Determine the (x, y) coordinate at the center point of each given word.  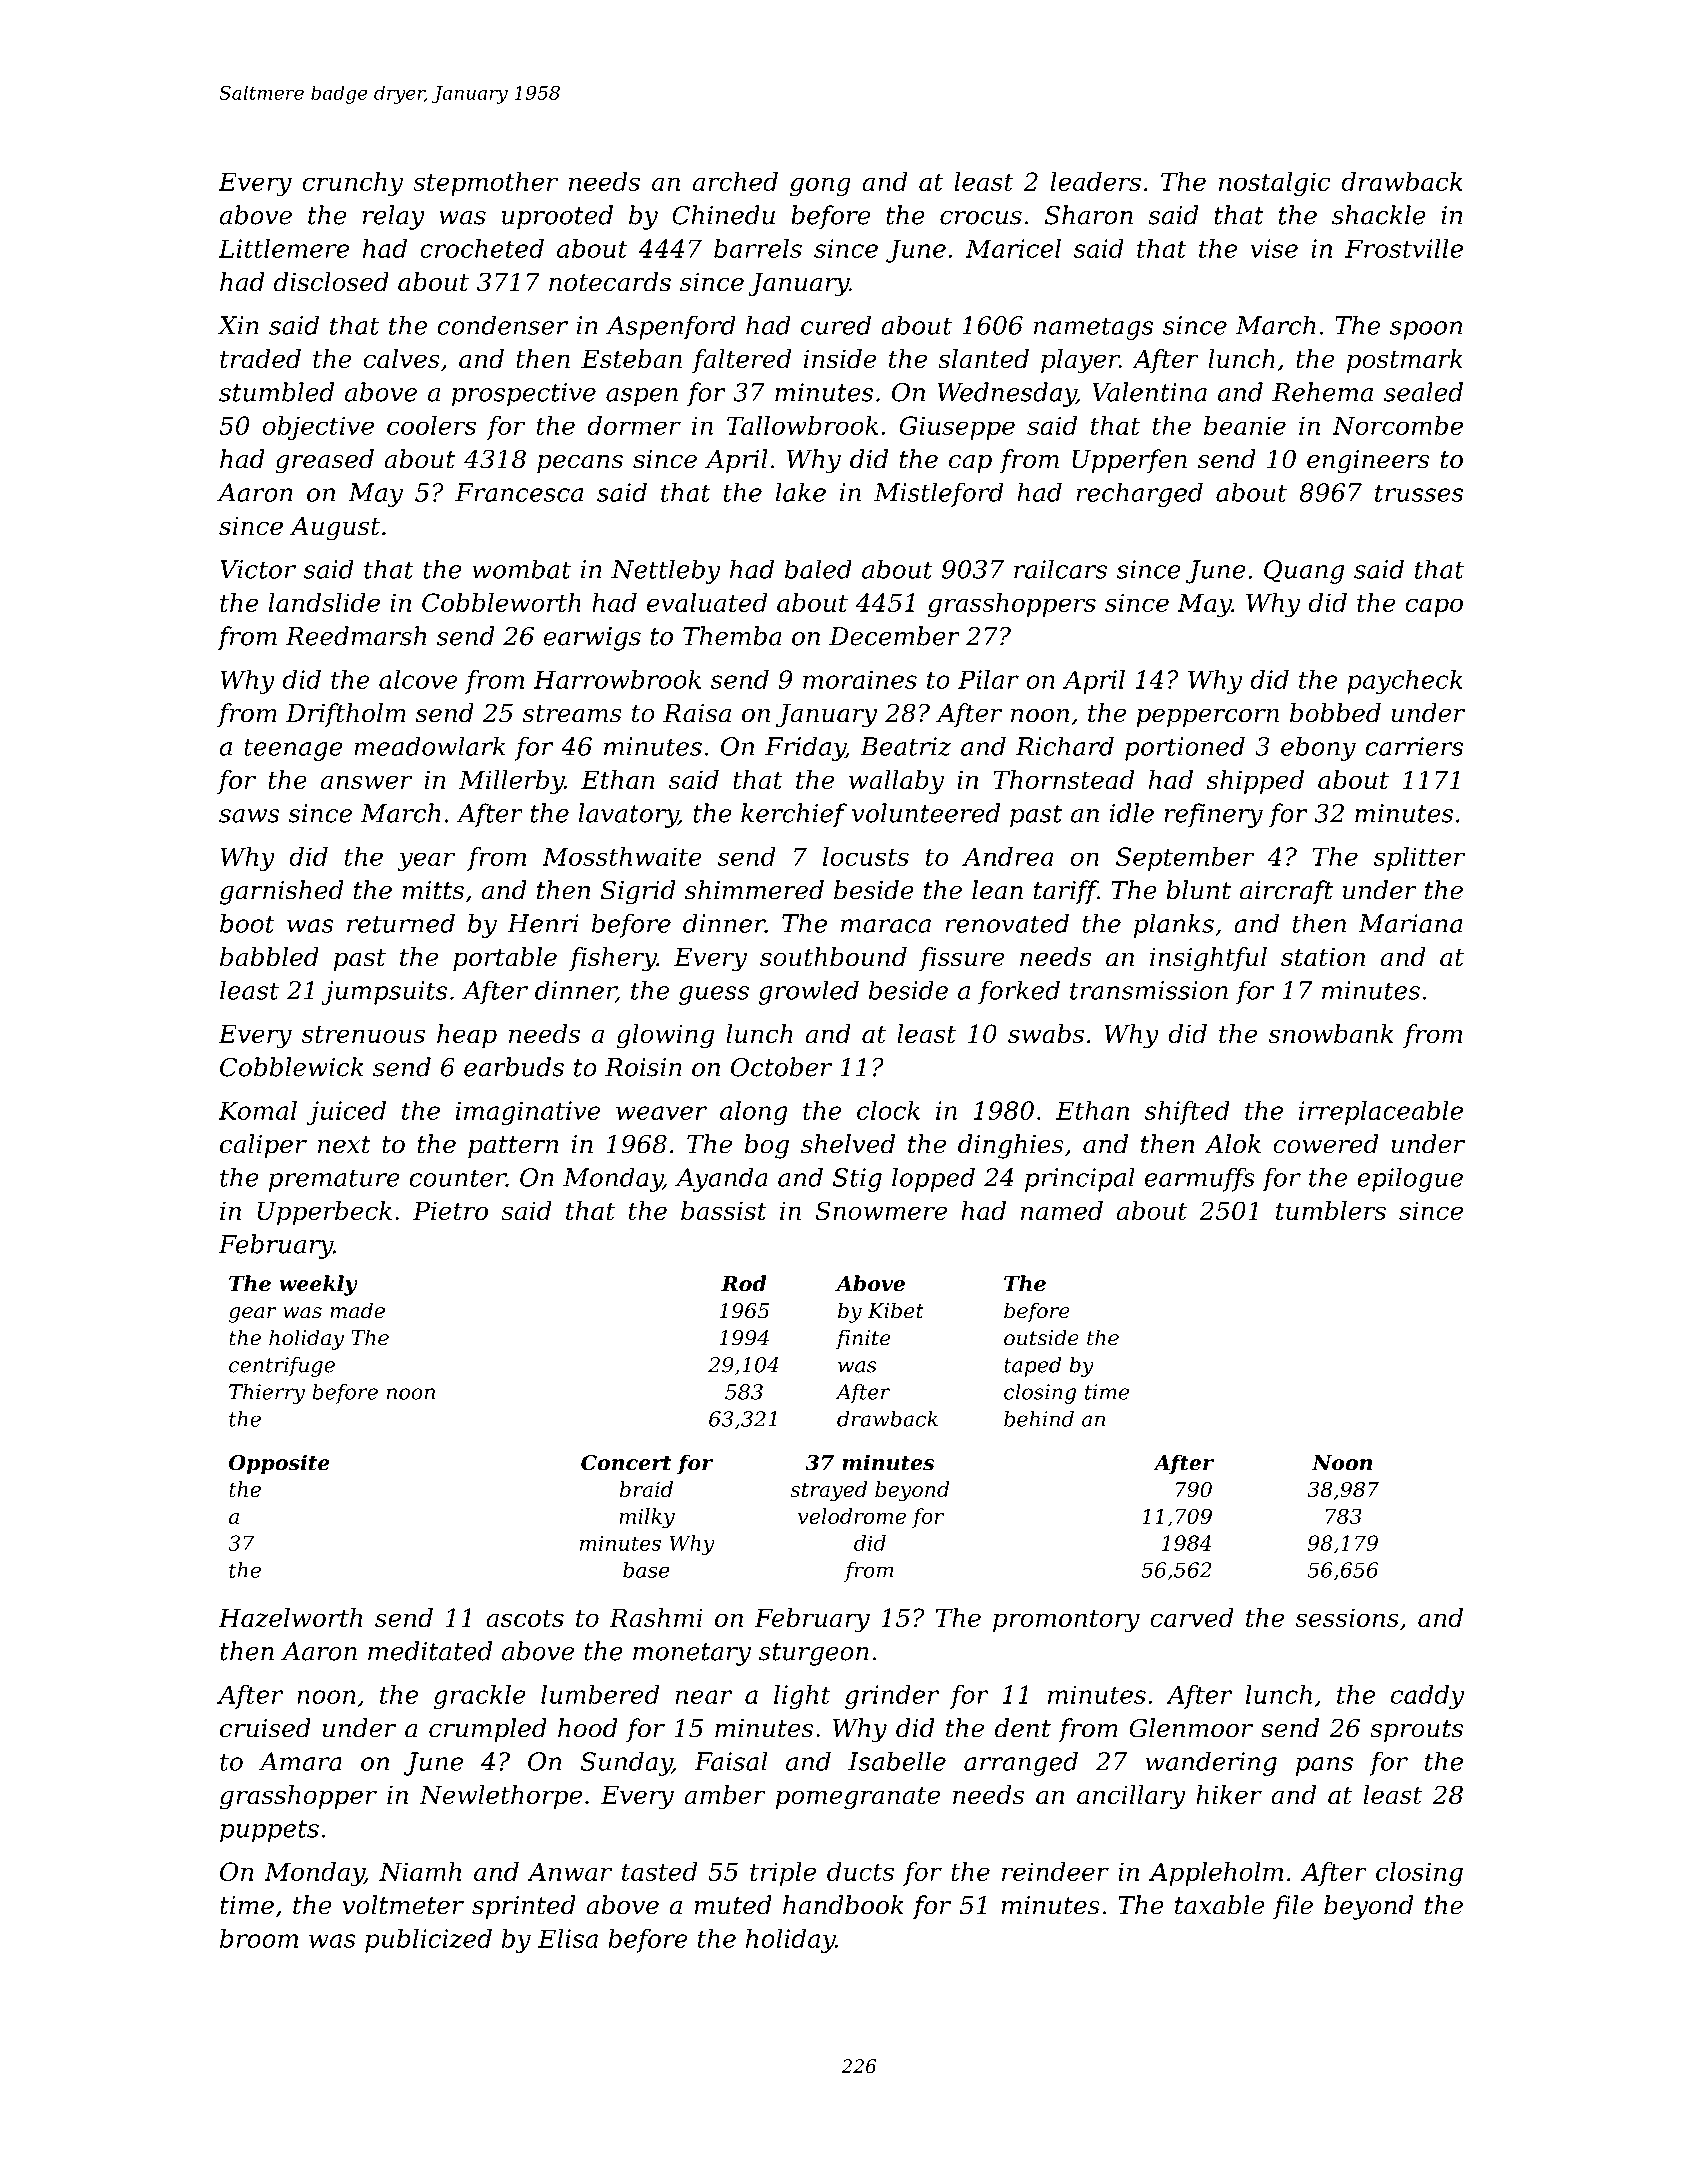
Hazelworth (290, 1618)
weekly (318, 1285)
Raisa (697, 713)
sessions (1347, 1617)
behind (1039, 1419)
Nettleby (666, 571)
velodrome (852, 1516)
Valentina (1149, 392)
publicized (428, 1941)
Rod (743, 1283)
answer (366, 782)
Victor (258, 569)
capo (1434, 607)
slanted (983, 358)
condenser (503, 325)
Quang (1304, 572)
